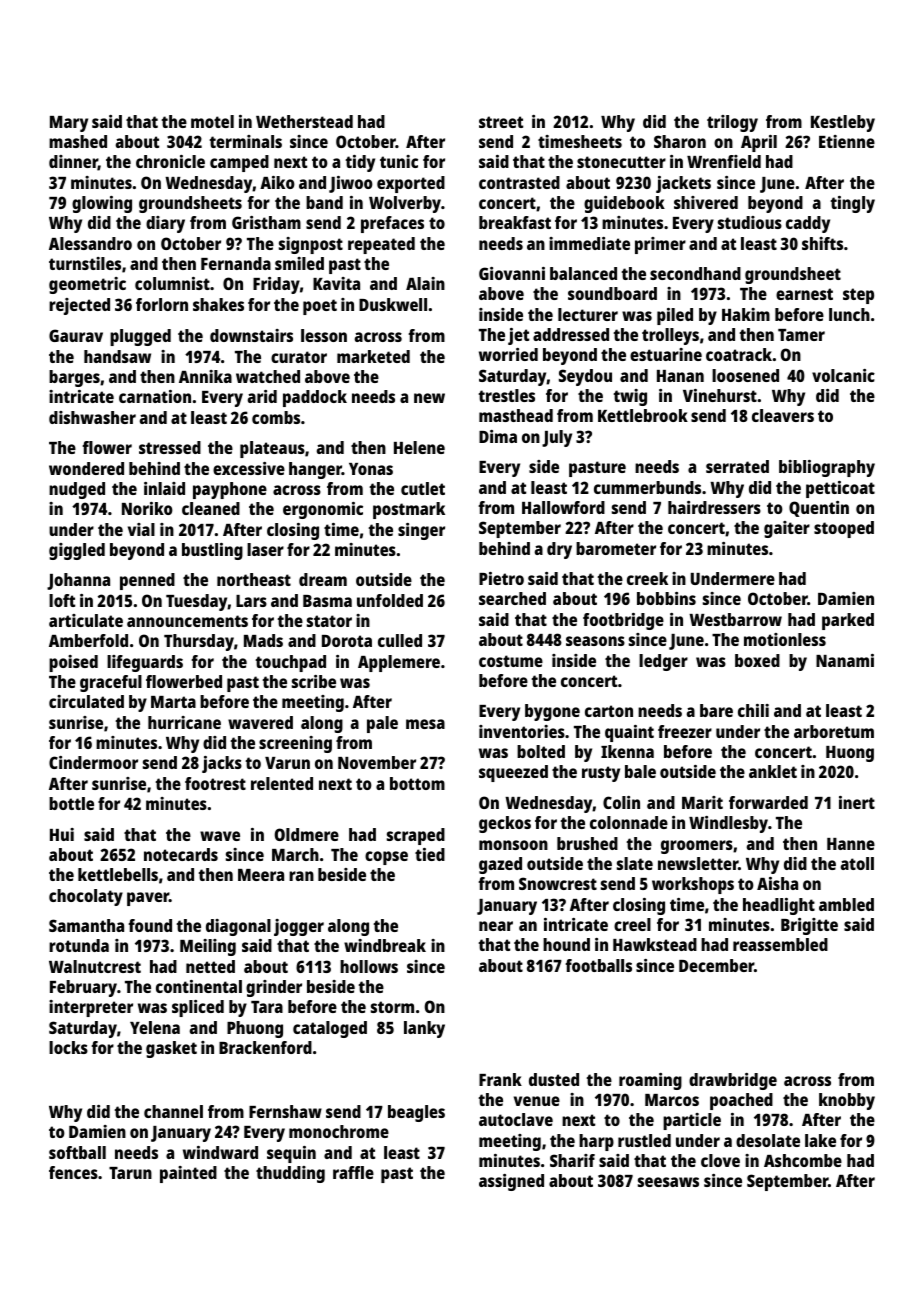 Image resolution: width=924 pixels, height=1308 pixels. Describe the element at coordinates (714, 507) in the document. I see `hairdressers` at that location.
